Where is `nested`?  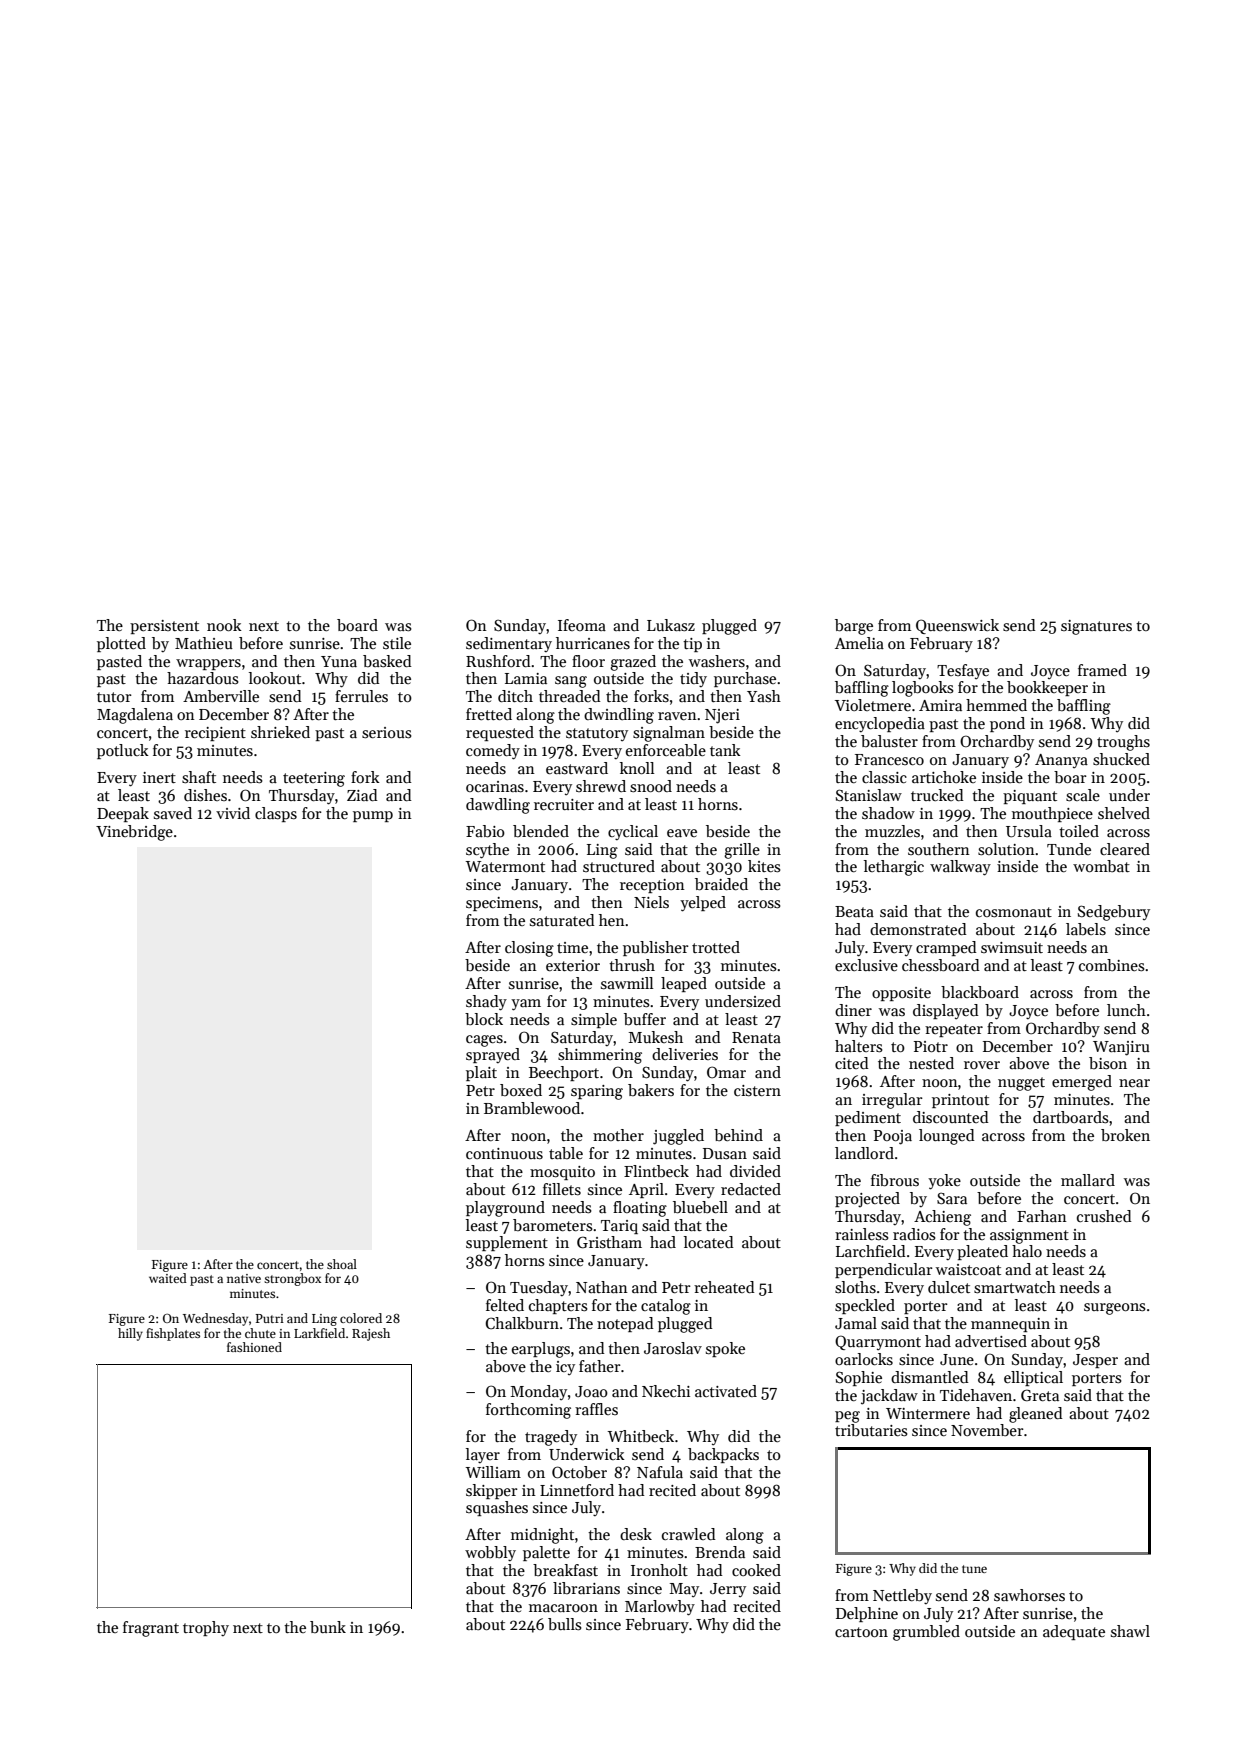
nested is located at coordinates (931, 1063).
